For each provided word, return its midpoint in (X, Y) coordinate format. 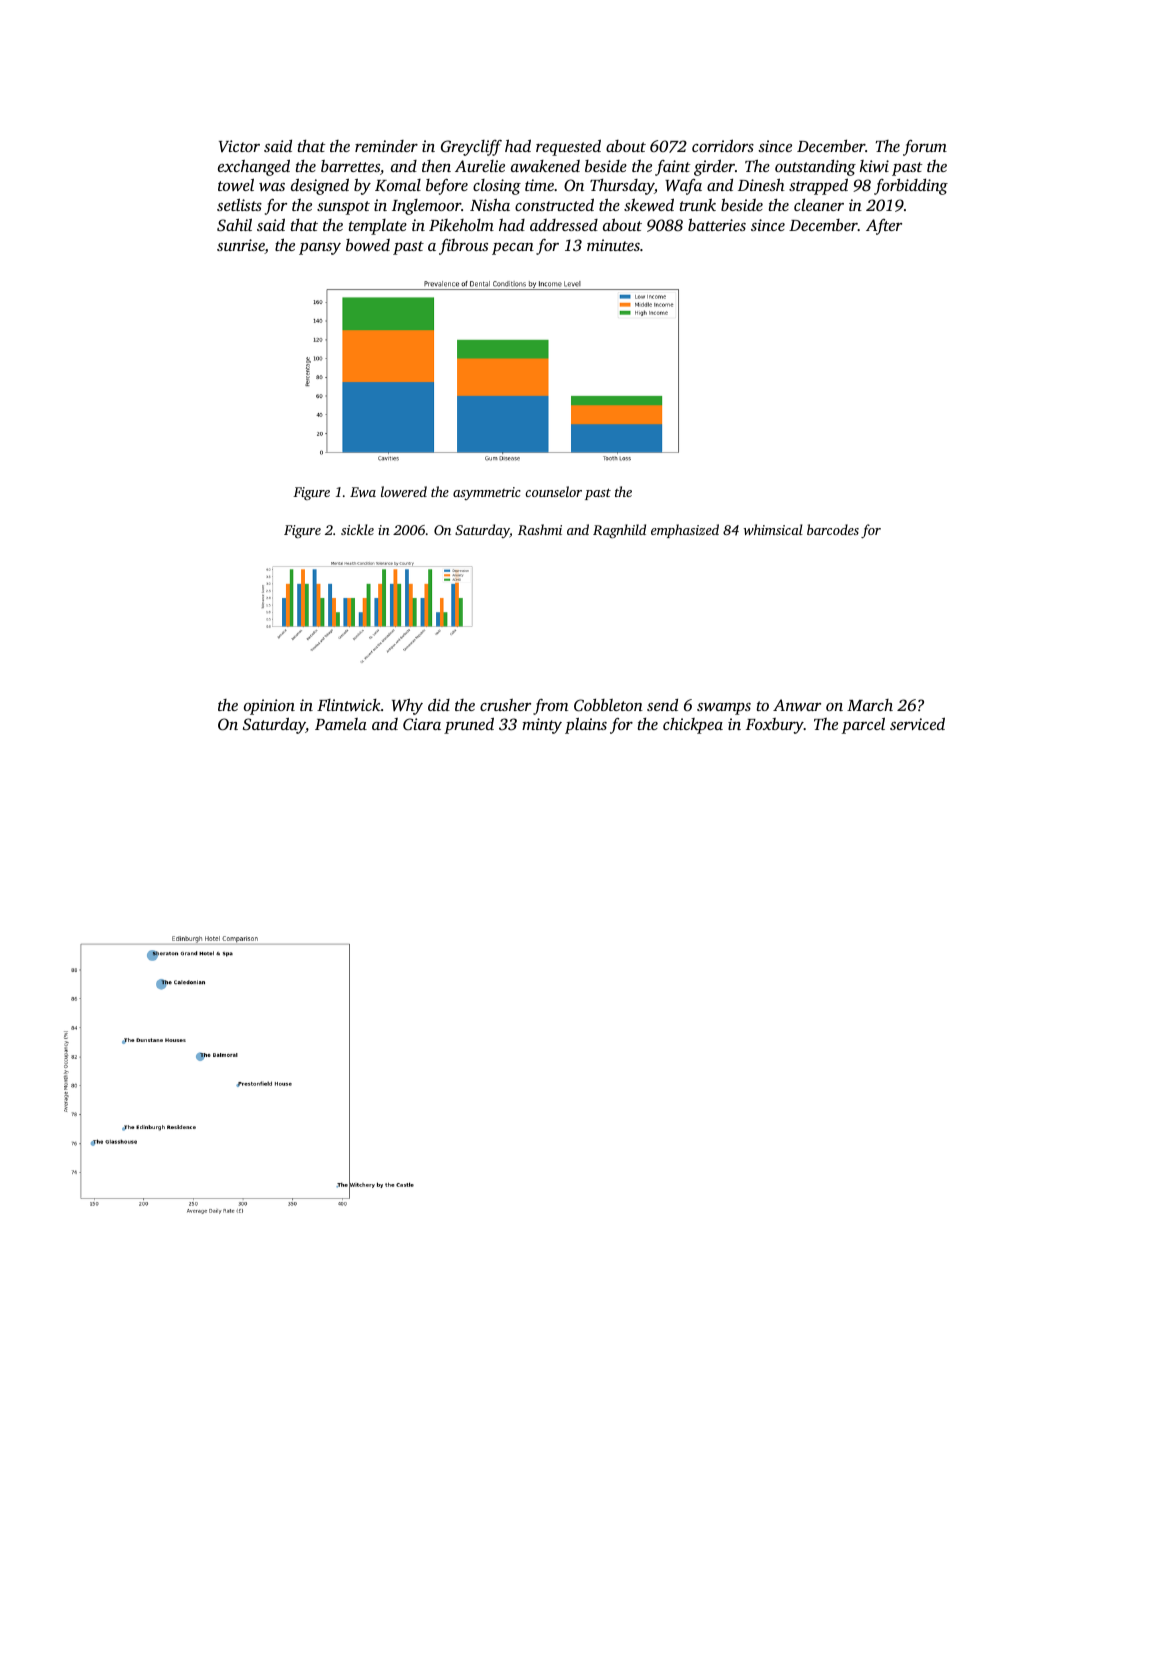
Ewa (363, 492)
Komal (398, 185)
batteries (717, 224)
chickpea (693, 726)
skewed (649, 204)
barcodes (833, 529)
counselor (553, 491)
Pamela (341, 724)
